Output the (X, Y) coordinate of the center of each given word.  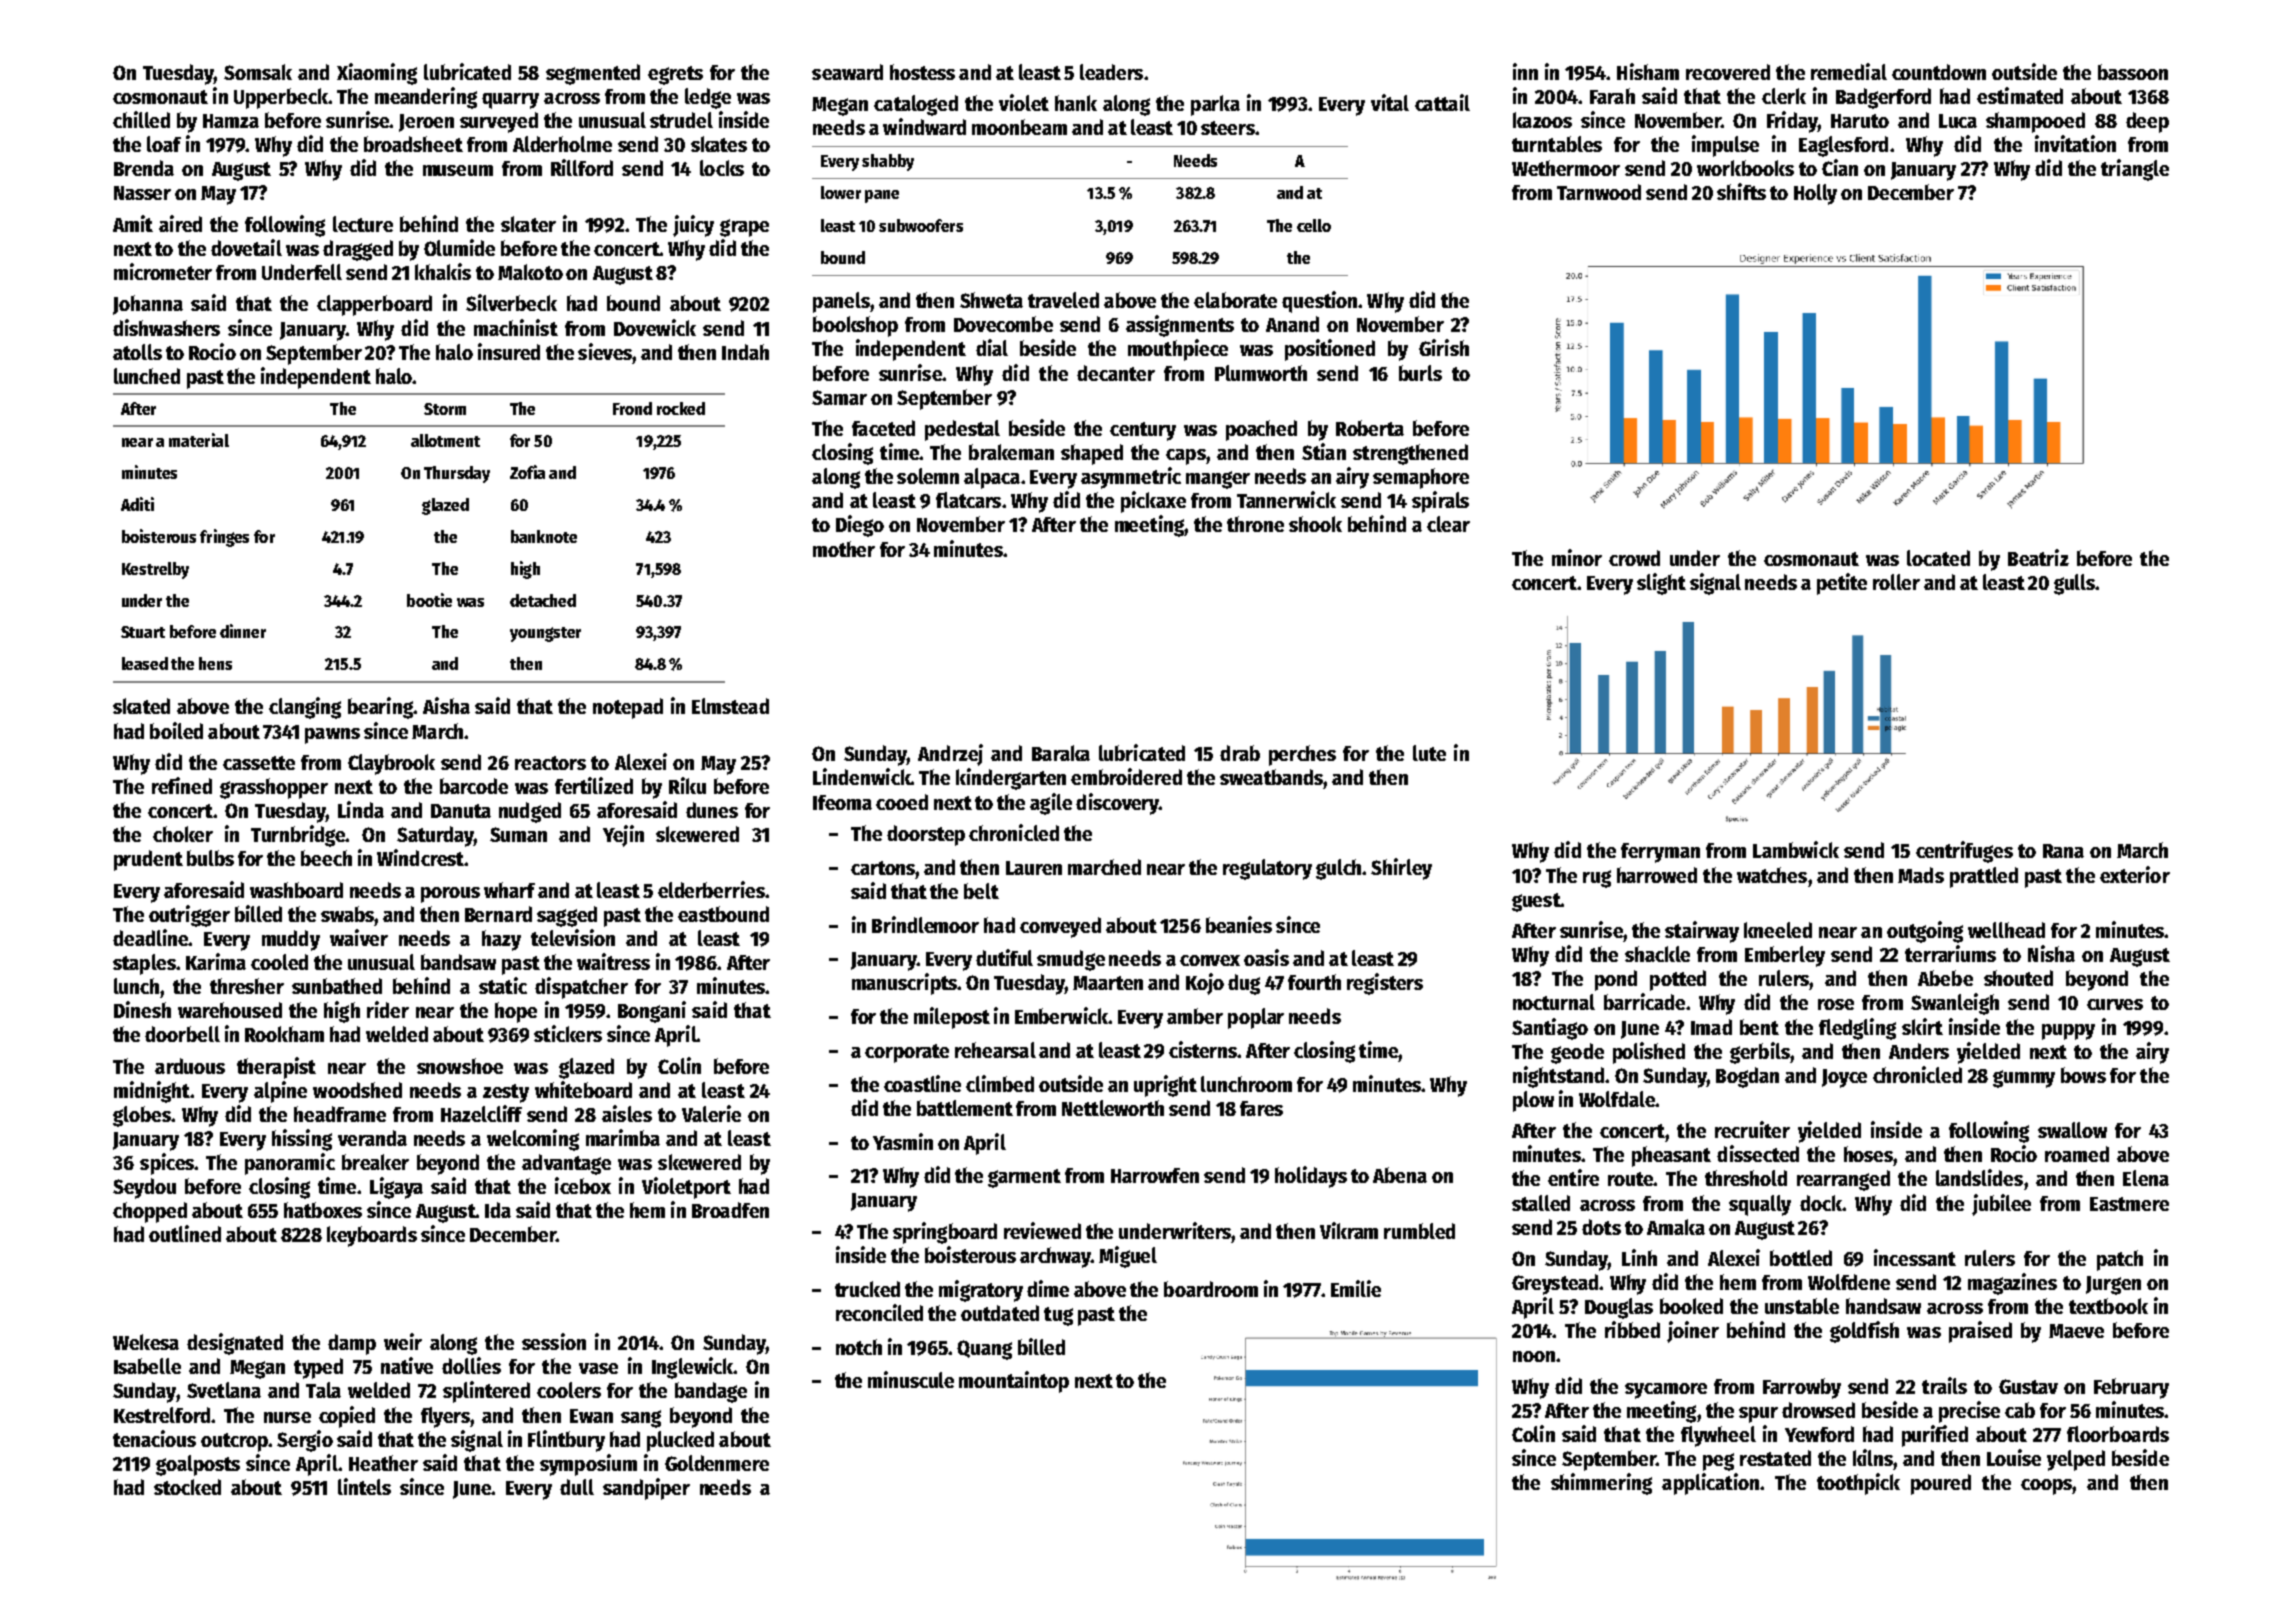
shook (1315, 524)
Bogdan (1747, 1077)
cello (1314, 225)
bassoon (2133, 72)
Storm (445, 409)
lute (1429, 753)
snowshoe (460, 1066)
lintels (364, 1486)
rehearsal (995, 1050)
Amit (133, 223)
